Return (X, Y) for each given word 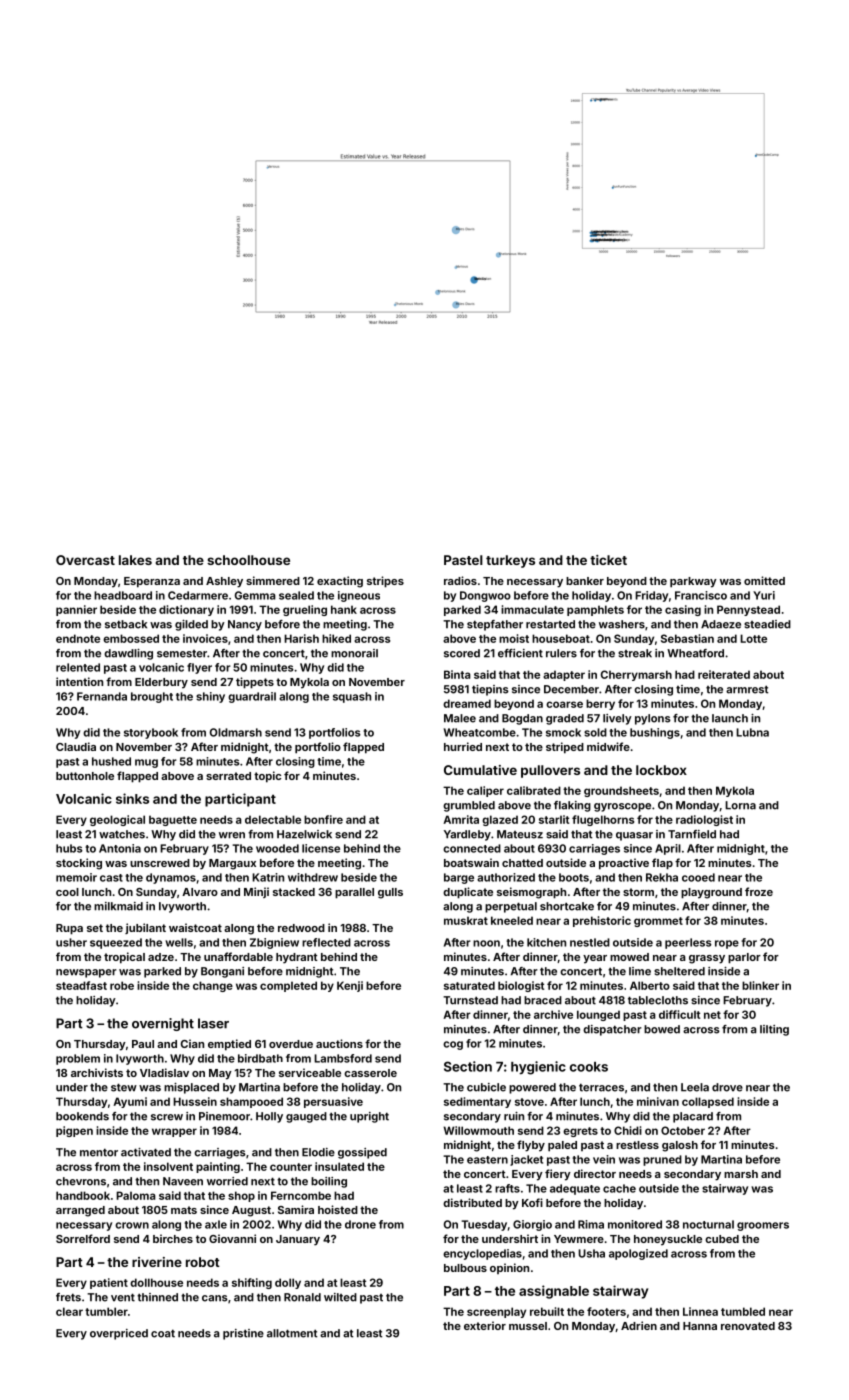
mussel (528, 1326)
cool (67, 892)
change (213, 986)
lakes (135, 560)
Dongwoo (485, 596)
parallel (354, 893)
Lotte (753, 638)
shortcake (567, 906)
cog (453, 1045)
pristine (243, 1334)
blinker (760, 985)
